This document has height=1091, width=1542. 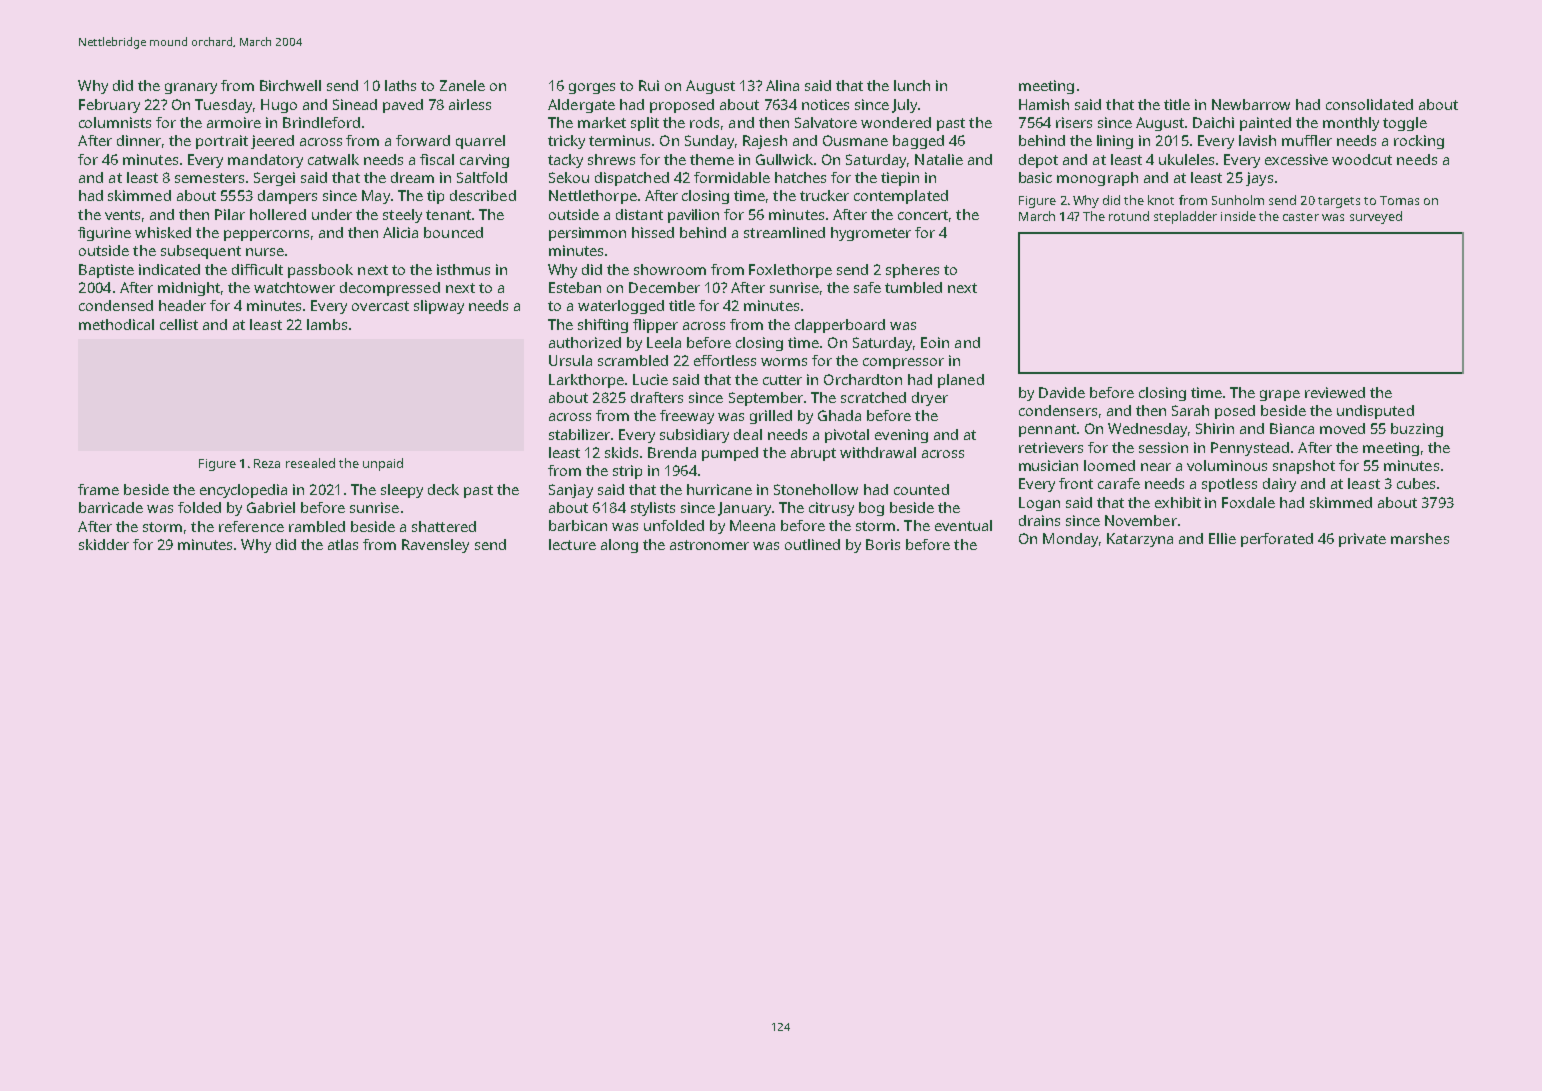 What do you see at coordinates (1259, 179) in the document?
I see `jays` at bounding box center [1259, 179].
